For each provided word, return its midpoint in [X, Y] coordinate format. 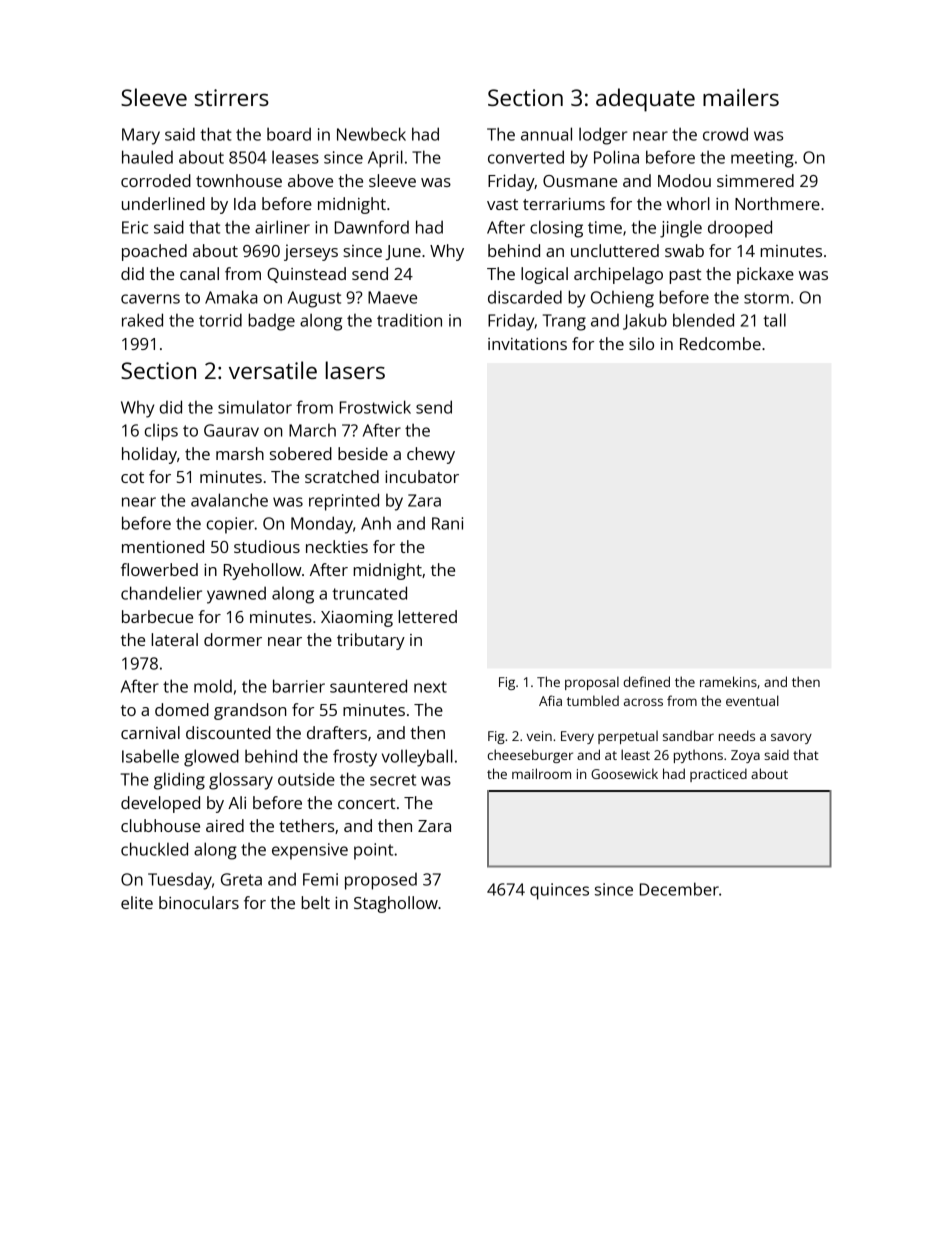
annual [546, 134]
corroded [156, 180]
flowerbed [159, 569]
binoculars [199, 902]
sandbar [688, 735]
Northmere [777, 203]
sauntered [368, 686]
